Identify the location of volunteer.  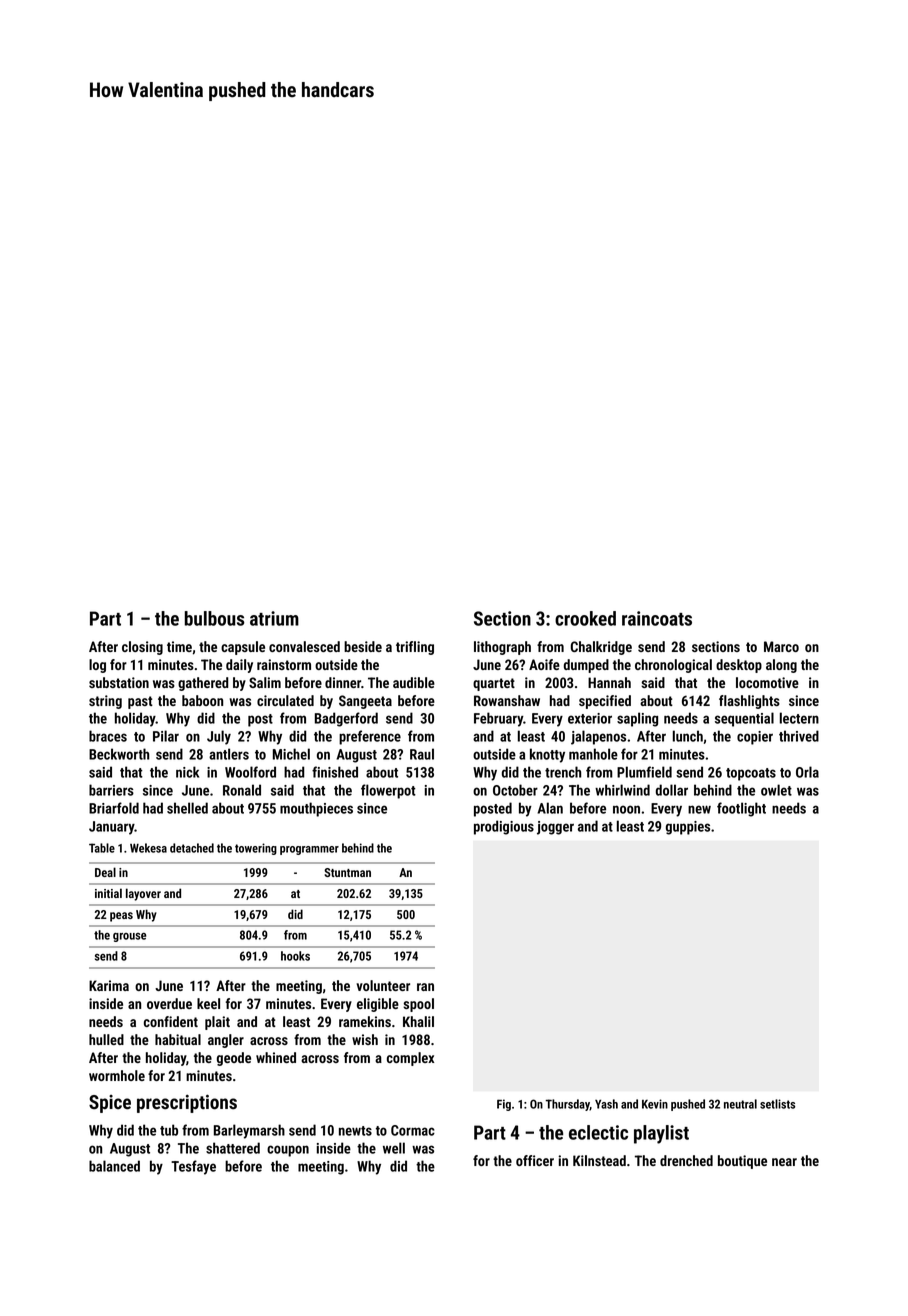
(383, 985).
